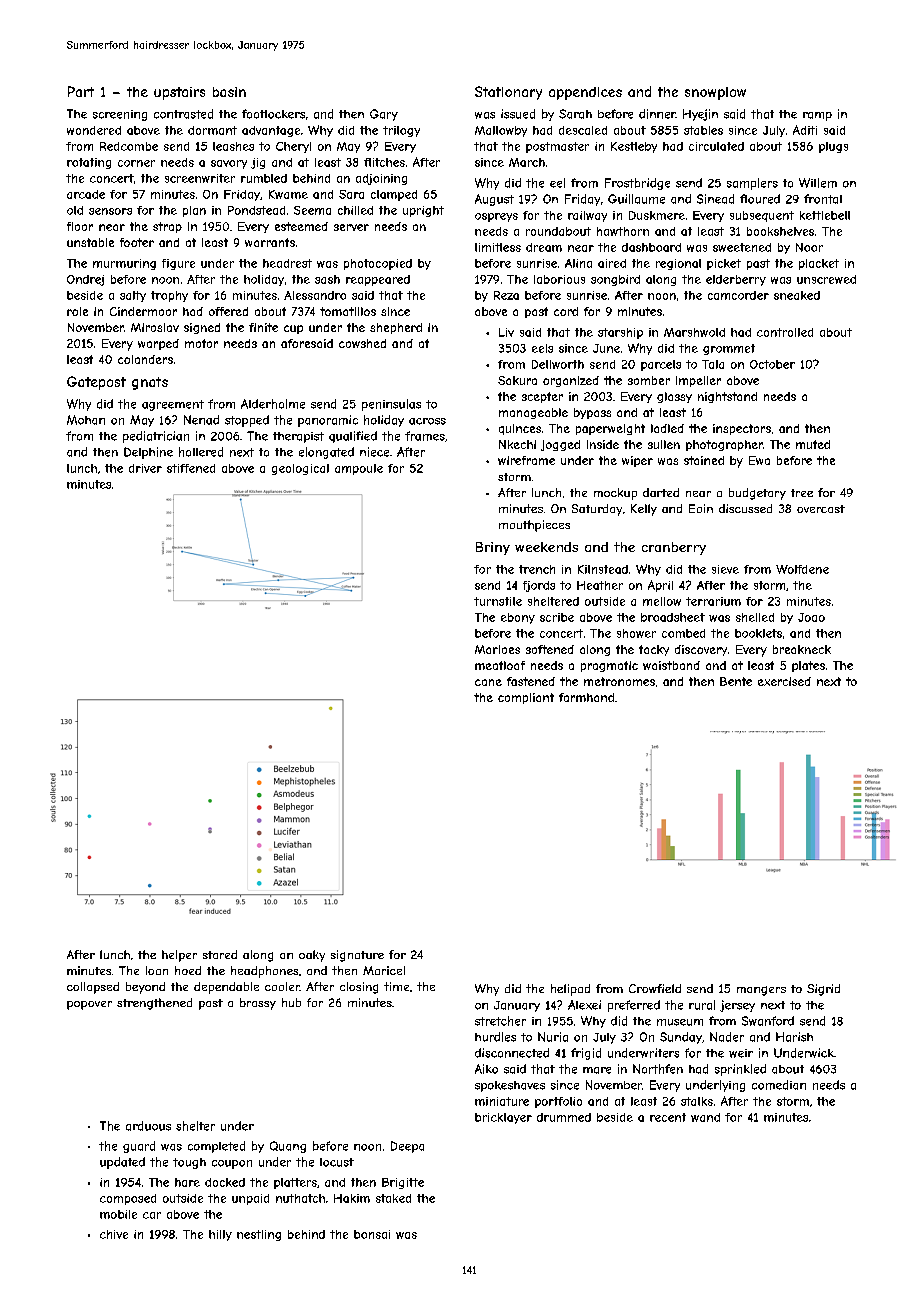  Describe the element at coordinates (488, 682) in the page. I see `cane` at that location.
